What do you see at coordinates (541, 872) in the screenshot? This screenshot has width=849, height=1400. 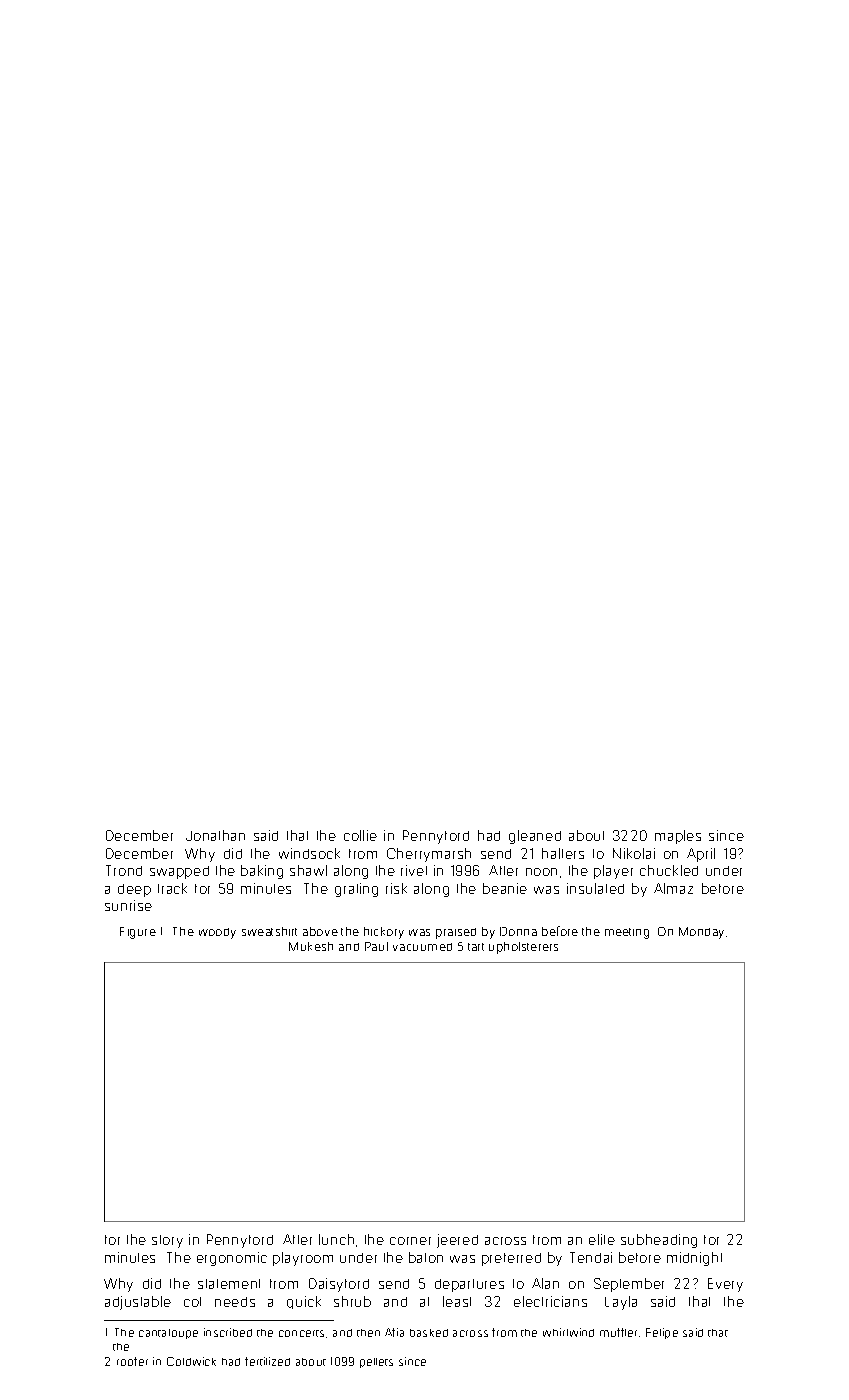 I see `noon` at bounding box center [541, 872].
